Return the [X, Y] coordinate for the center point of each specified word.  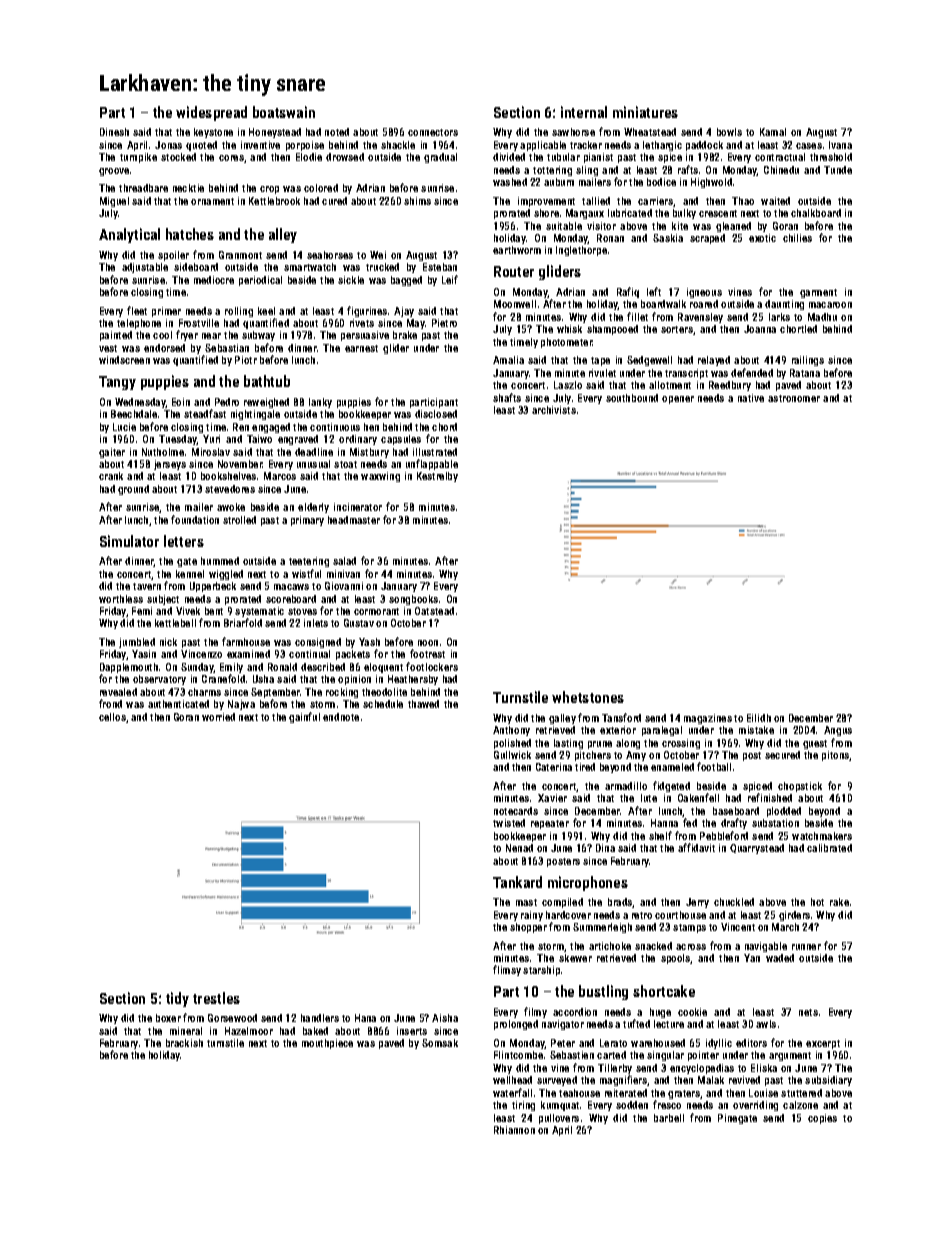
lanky [320, 403]
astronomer [794, 398]
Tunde [838, 170]
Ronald [282, 667]
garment [818, 293]
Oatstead [434, 611]
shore [546, 213]
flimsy [507, 970]
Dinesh [114, 132]
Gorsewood [232, 1018]
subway [258, 336]
